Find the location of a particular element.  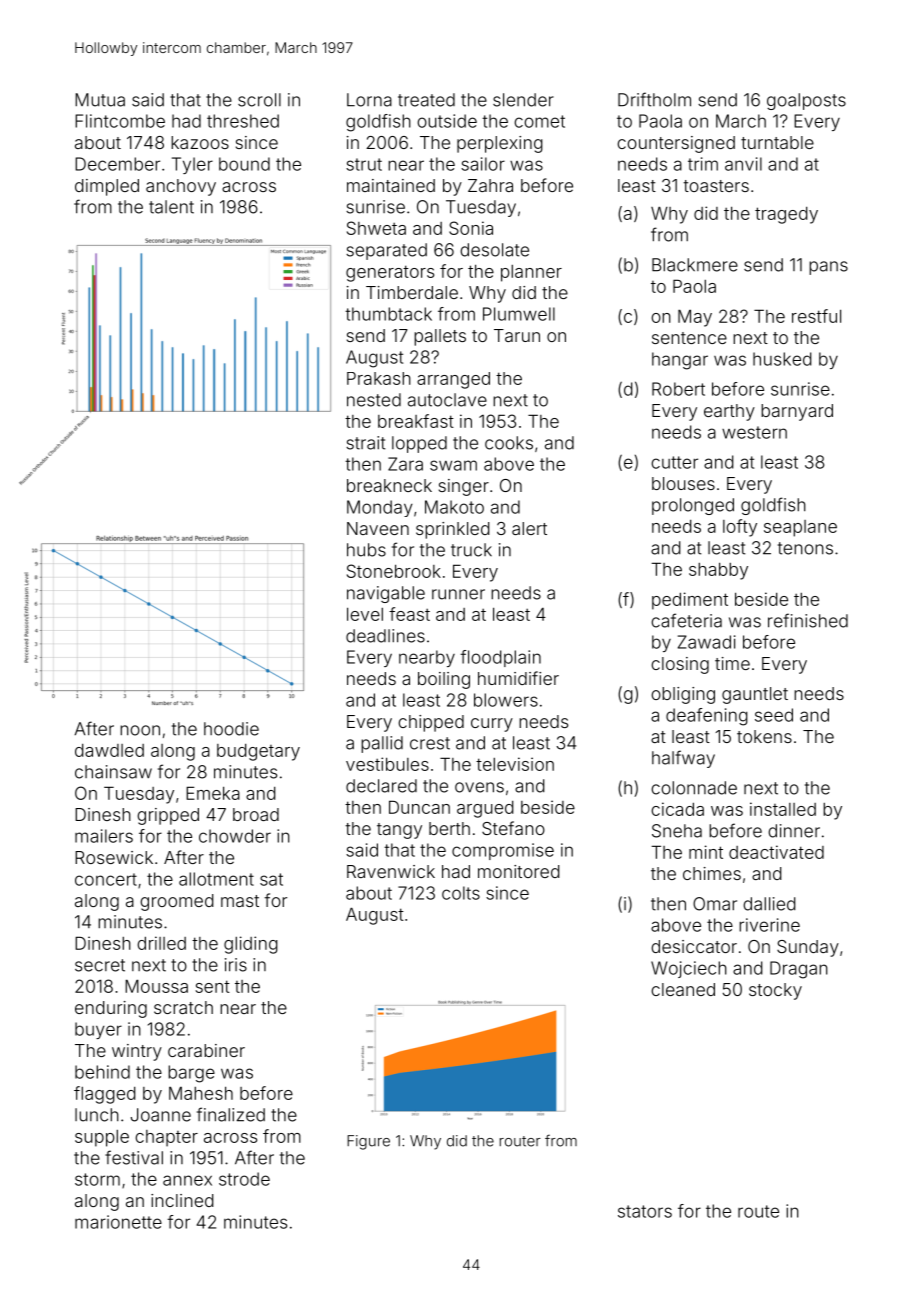

Joanne is located at coordinates (161, 1115).
